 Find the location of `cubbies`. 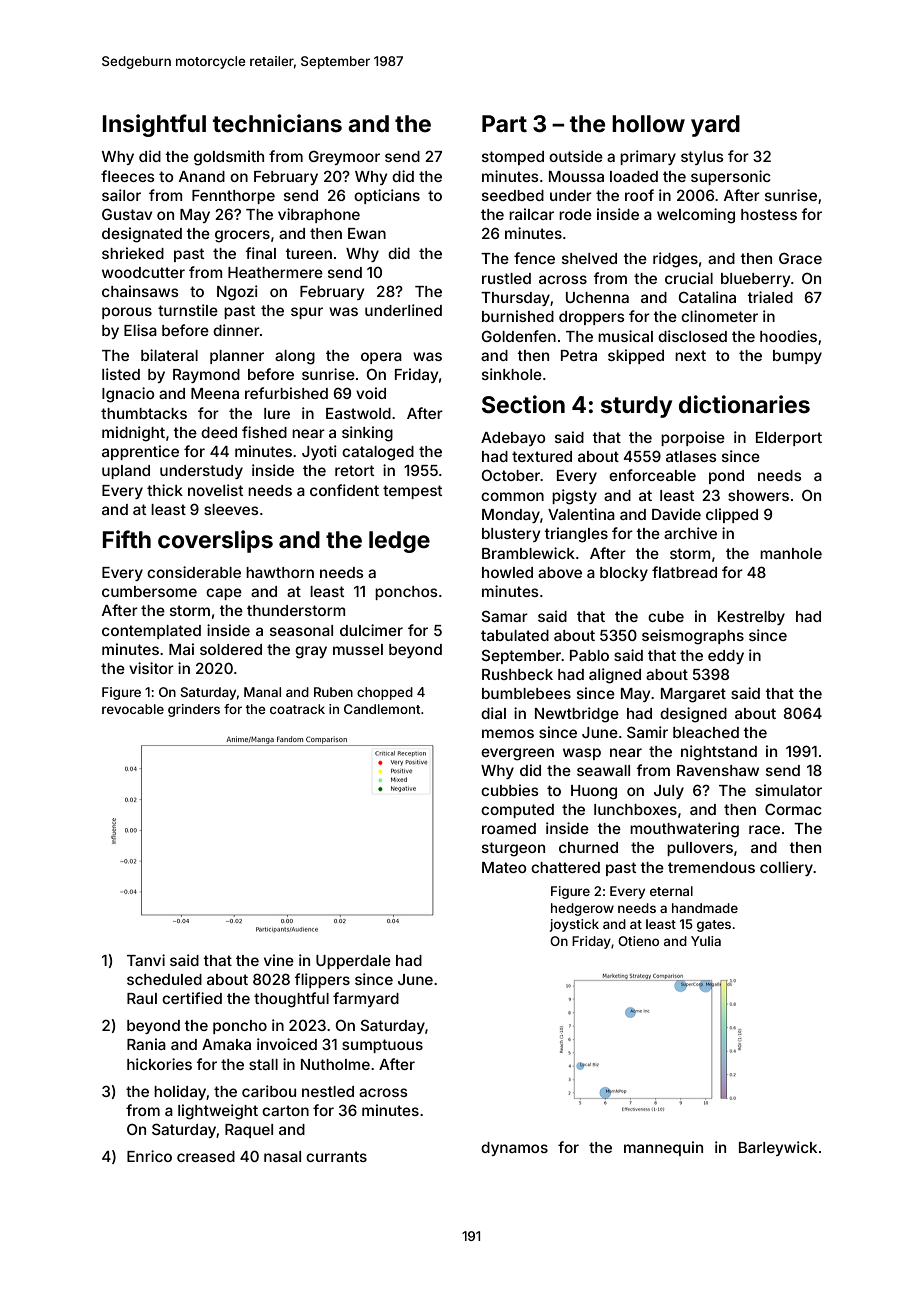

cubbies is located at coordinates (510, 790).
